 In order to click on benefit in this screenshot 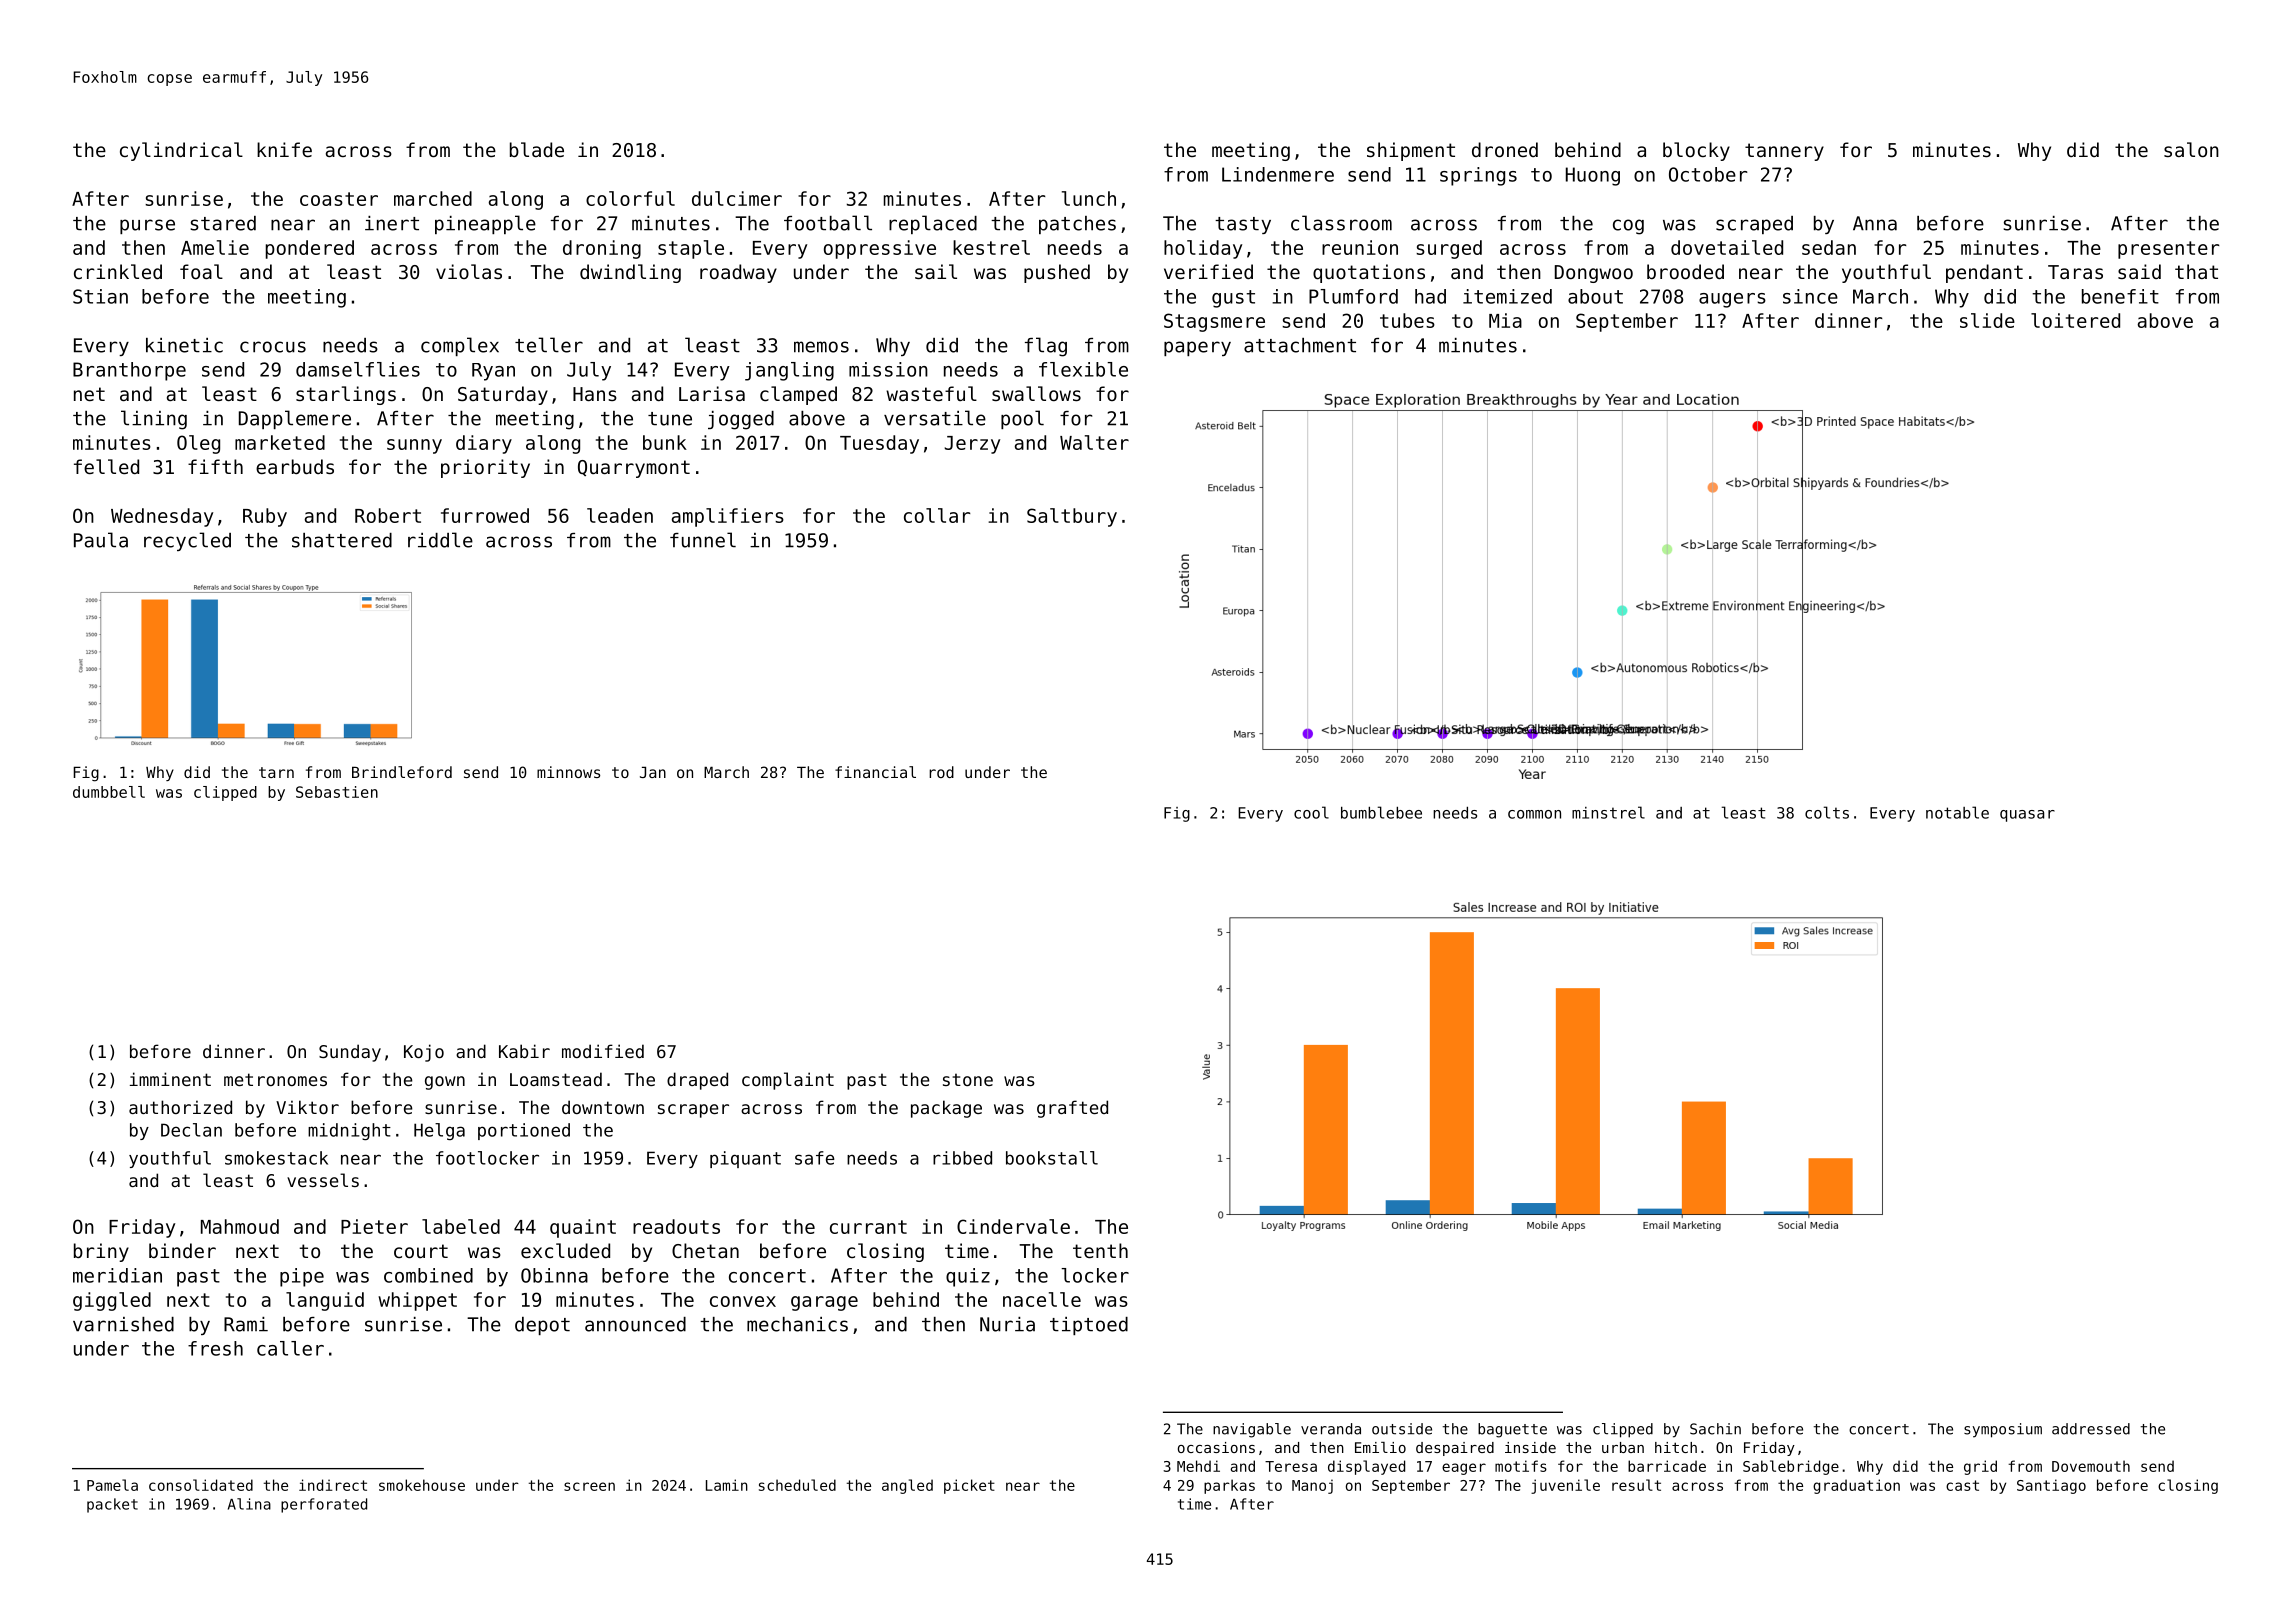, I will do `click(2120, 296)`.
